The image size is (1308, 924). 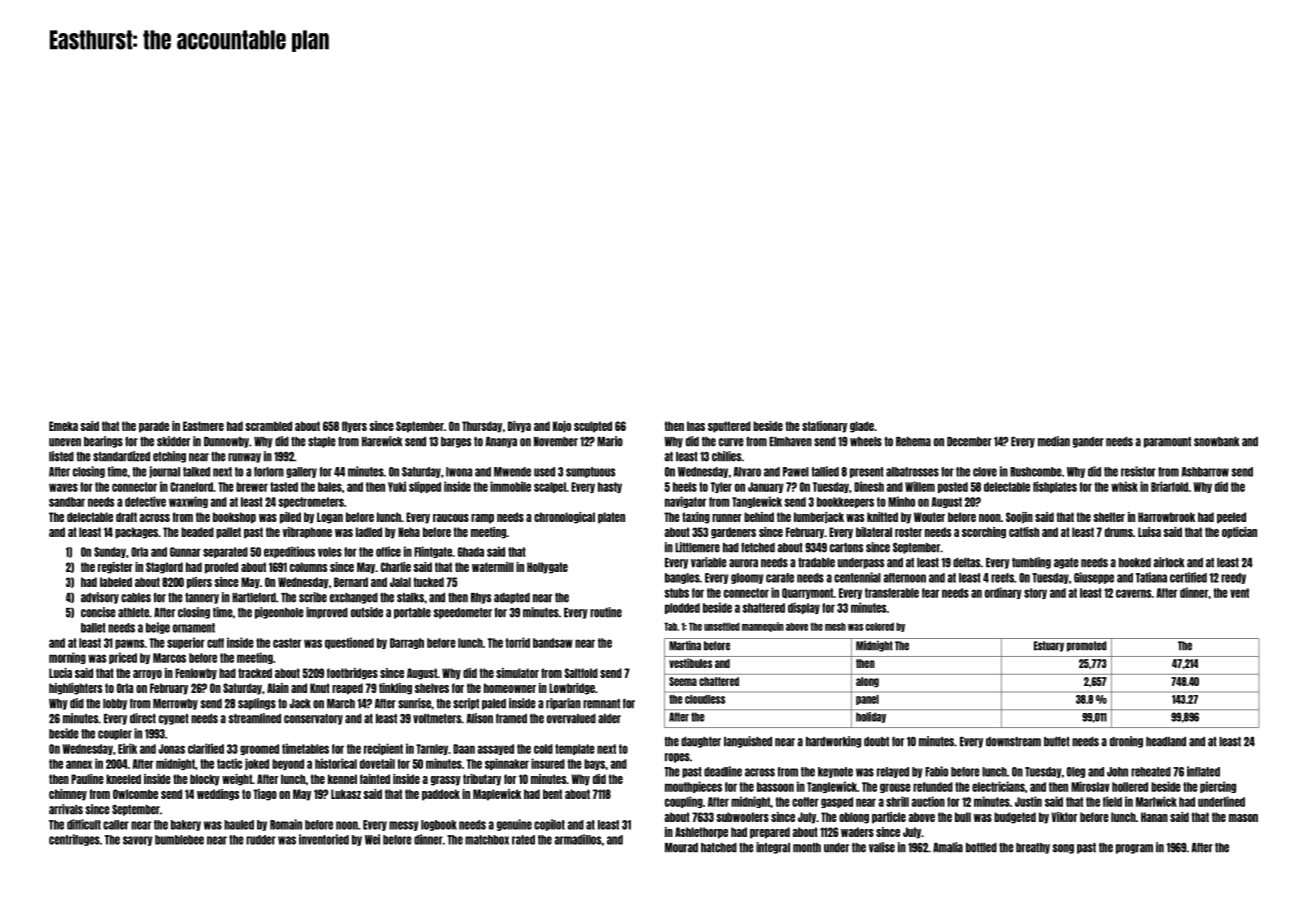 I want to click on stationary, so click(x=824, y=427).
